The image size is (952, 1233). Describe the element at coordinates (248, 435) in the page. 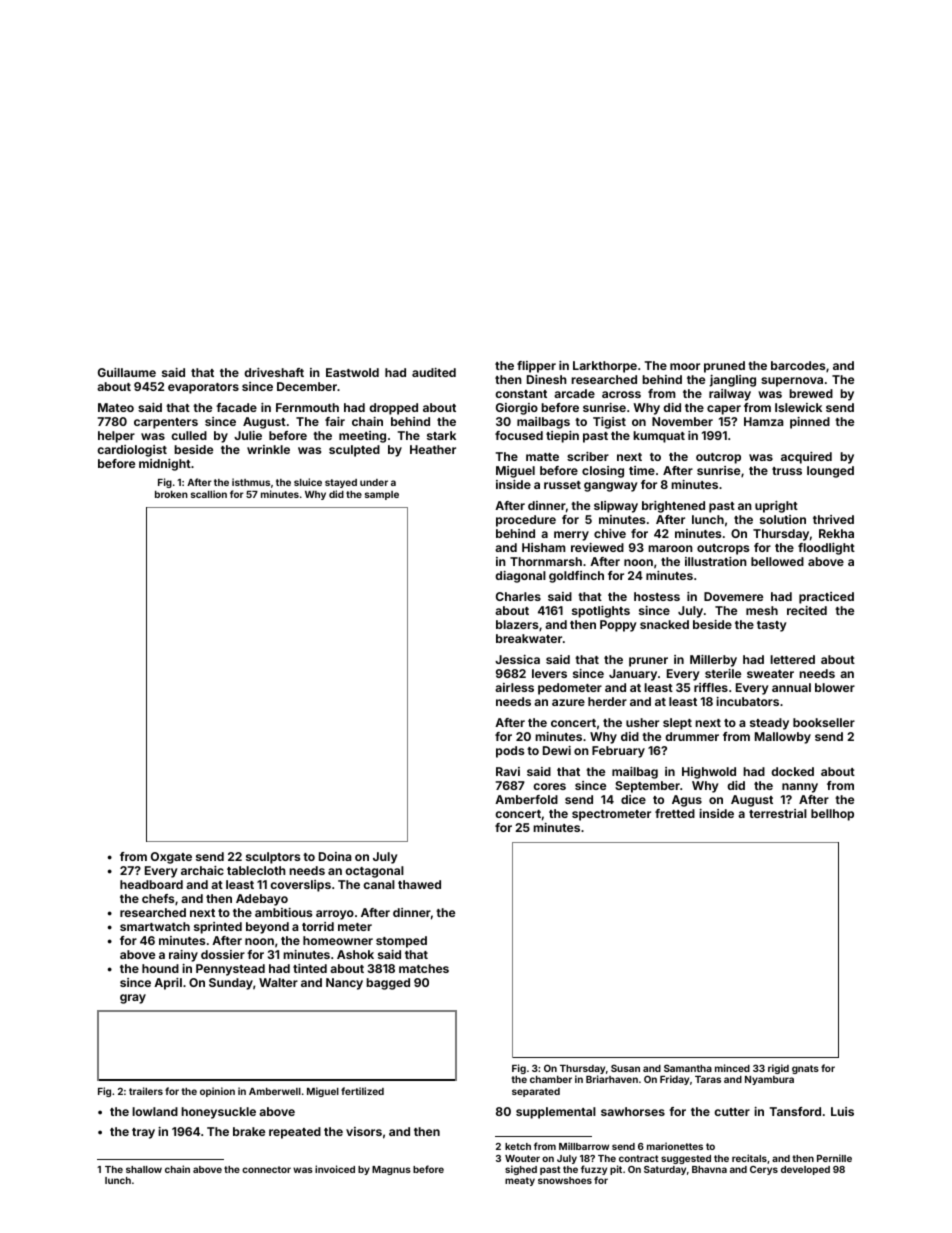

I see `Julie` at that location.
